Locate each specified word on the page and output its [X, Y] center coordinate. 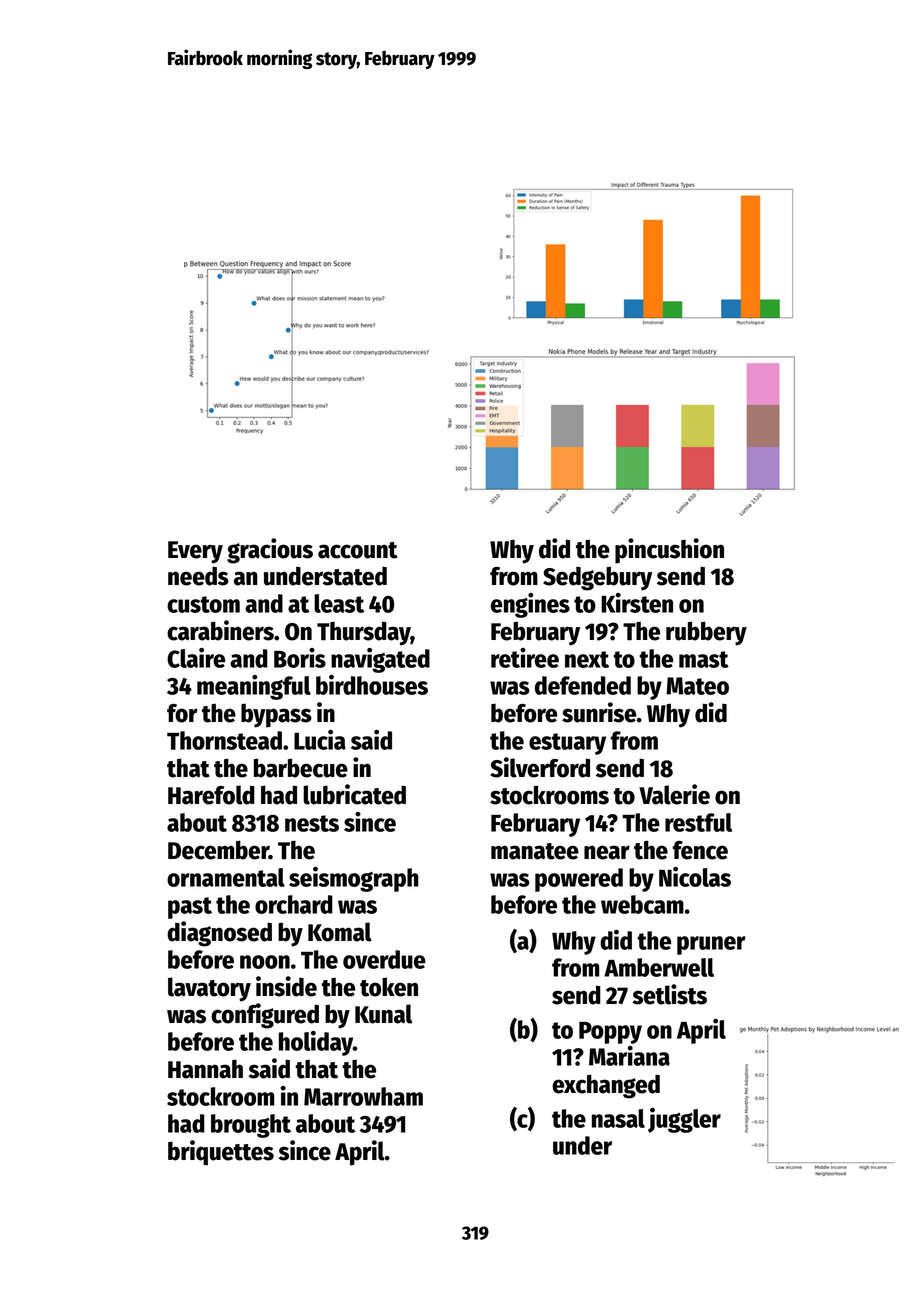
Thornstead [224, 740]
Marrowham [363, 1096]
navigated [380, 660]
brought [251, 1126]
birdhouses [372, 685]
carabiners [220, 630]
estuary [567, 744]
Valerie [674, 794]
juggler [684, 1120]
